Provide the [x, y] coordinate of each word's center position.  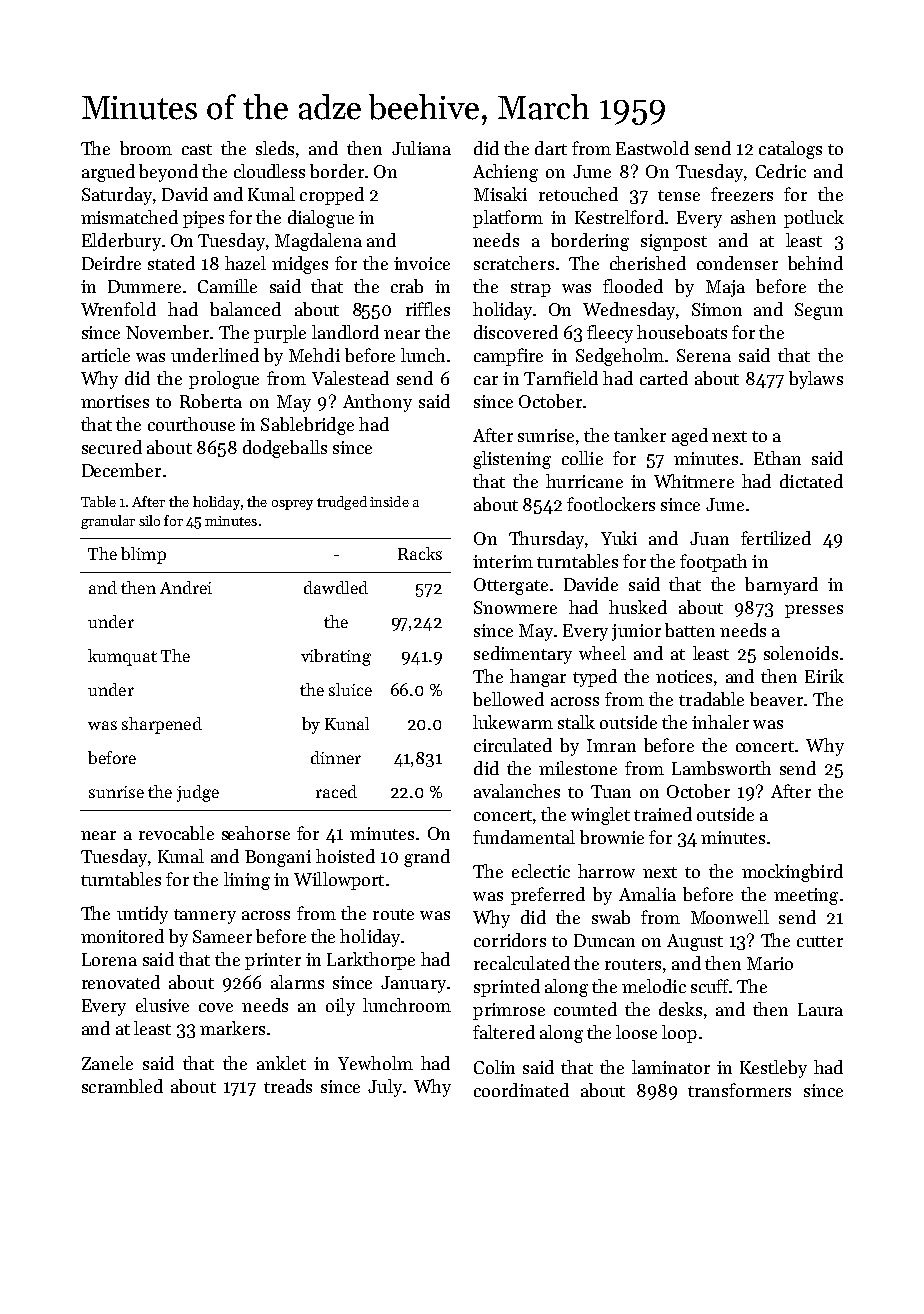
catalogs [790, 150]
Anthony [377, 403]
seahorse [256, 833]
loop [679, 1034]
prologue [224, 380]
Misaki [500, 194]
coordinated [521, 1090]
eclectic [541, 871]
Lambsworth [721, 768]
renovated [121, 982]
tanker [640, 435]
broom [146, 148]
